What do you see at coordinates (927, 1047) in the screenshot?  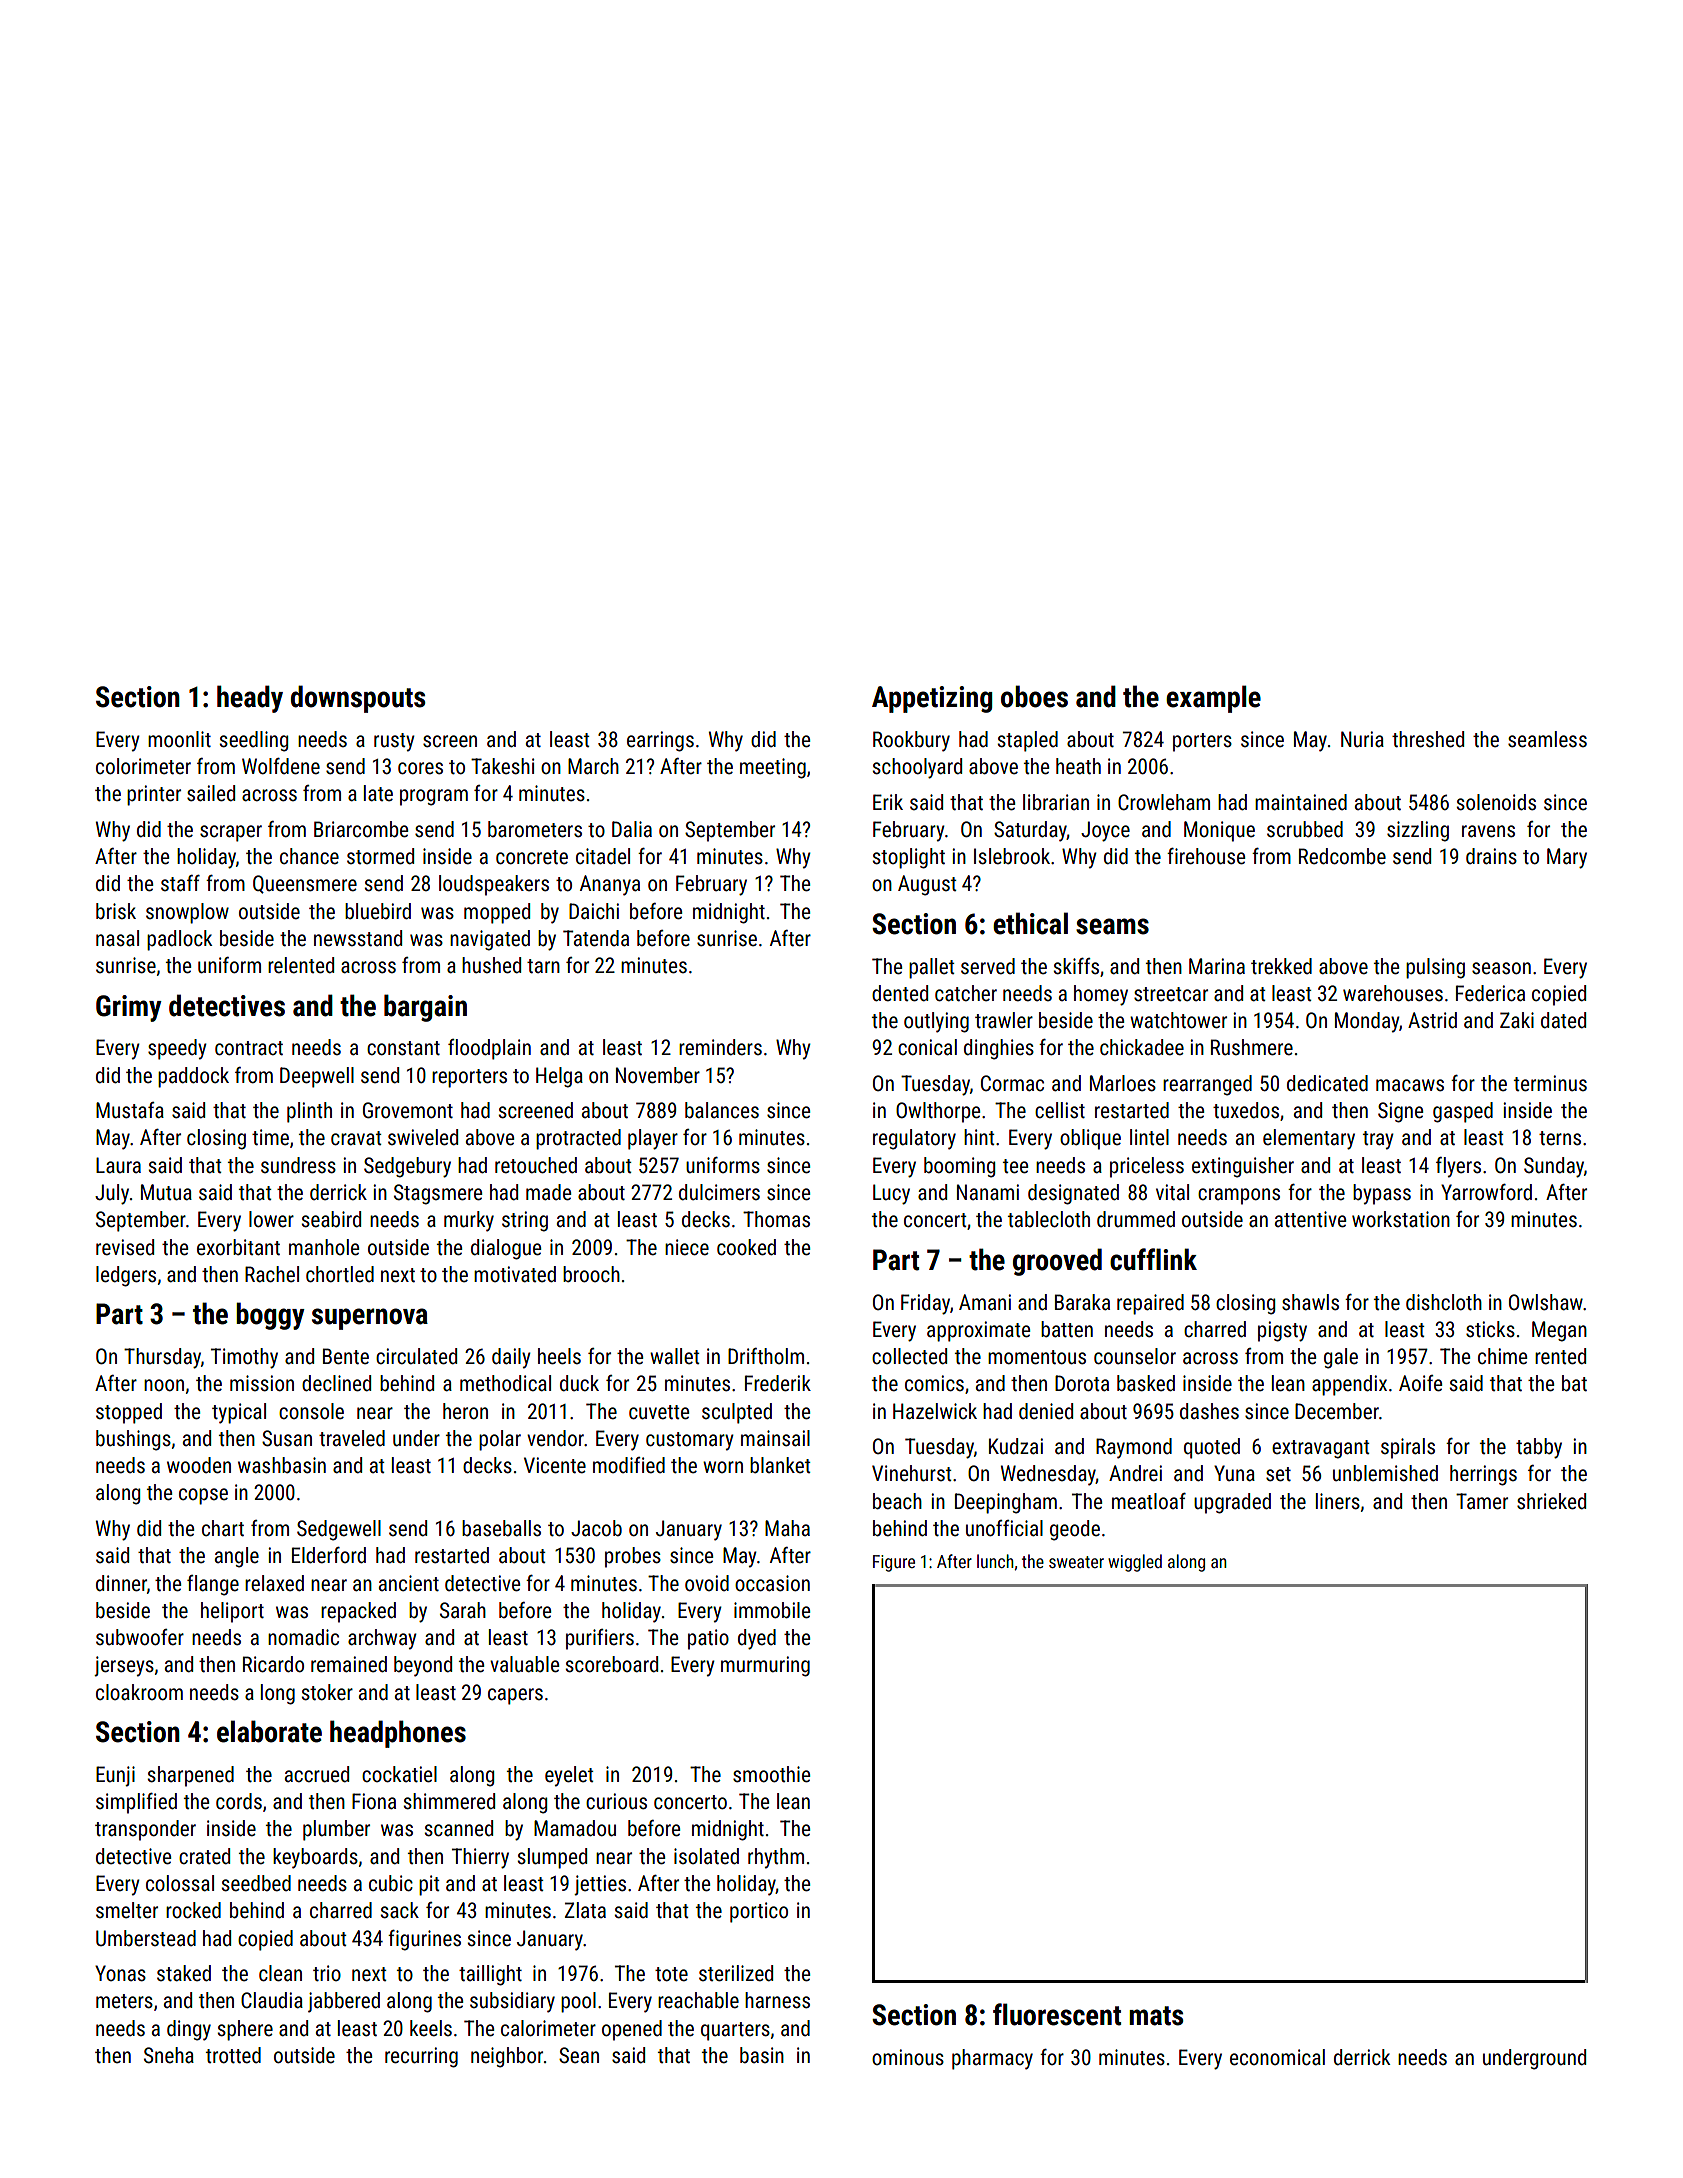 I see `conical` at bounding box center [927, 1047].
